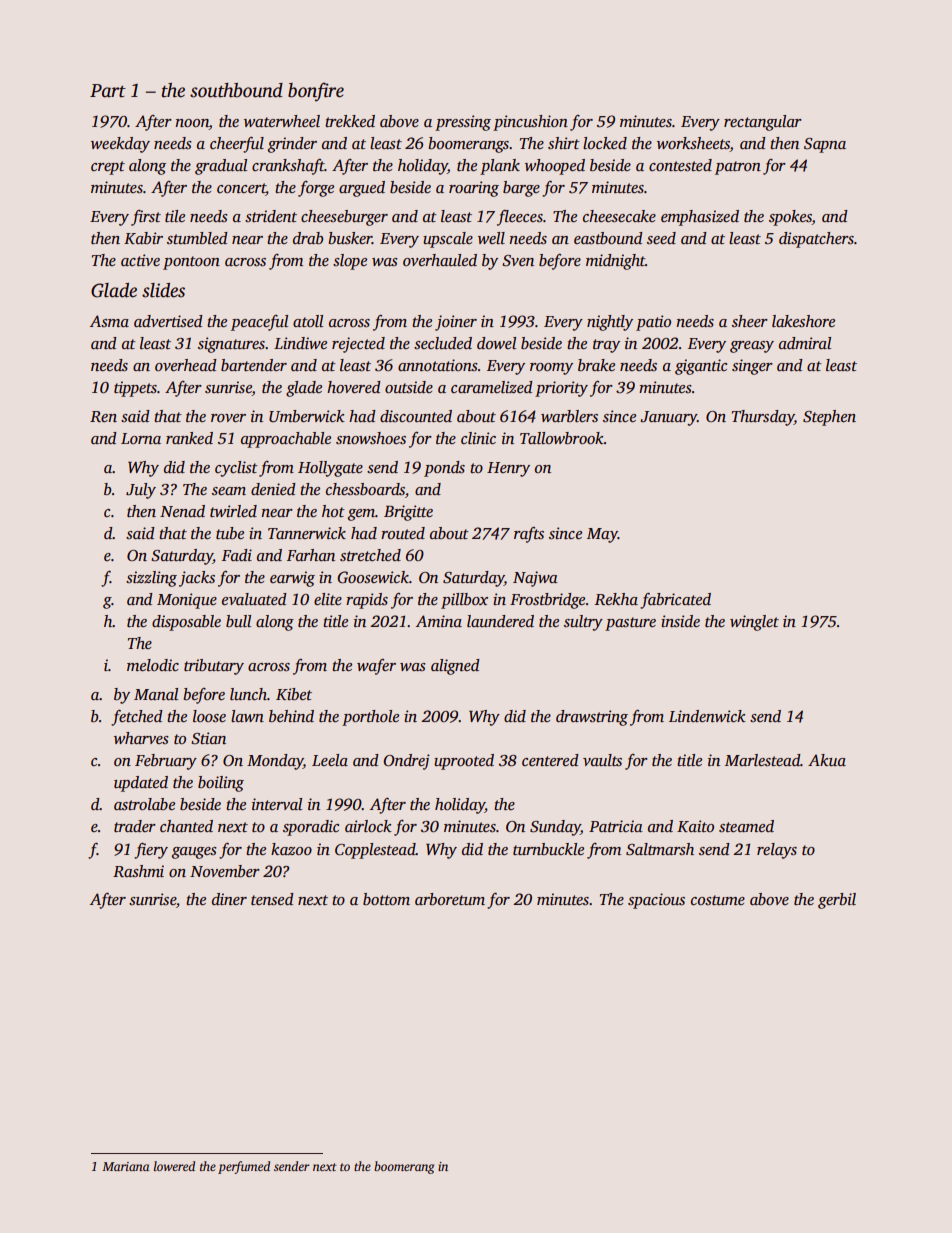  Describe the element at coordinates (763, 123) in the screenshot. I see `rectangular` at that location.
